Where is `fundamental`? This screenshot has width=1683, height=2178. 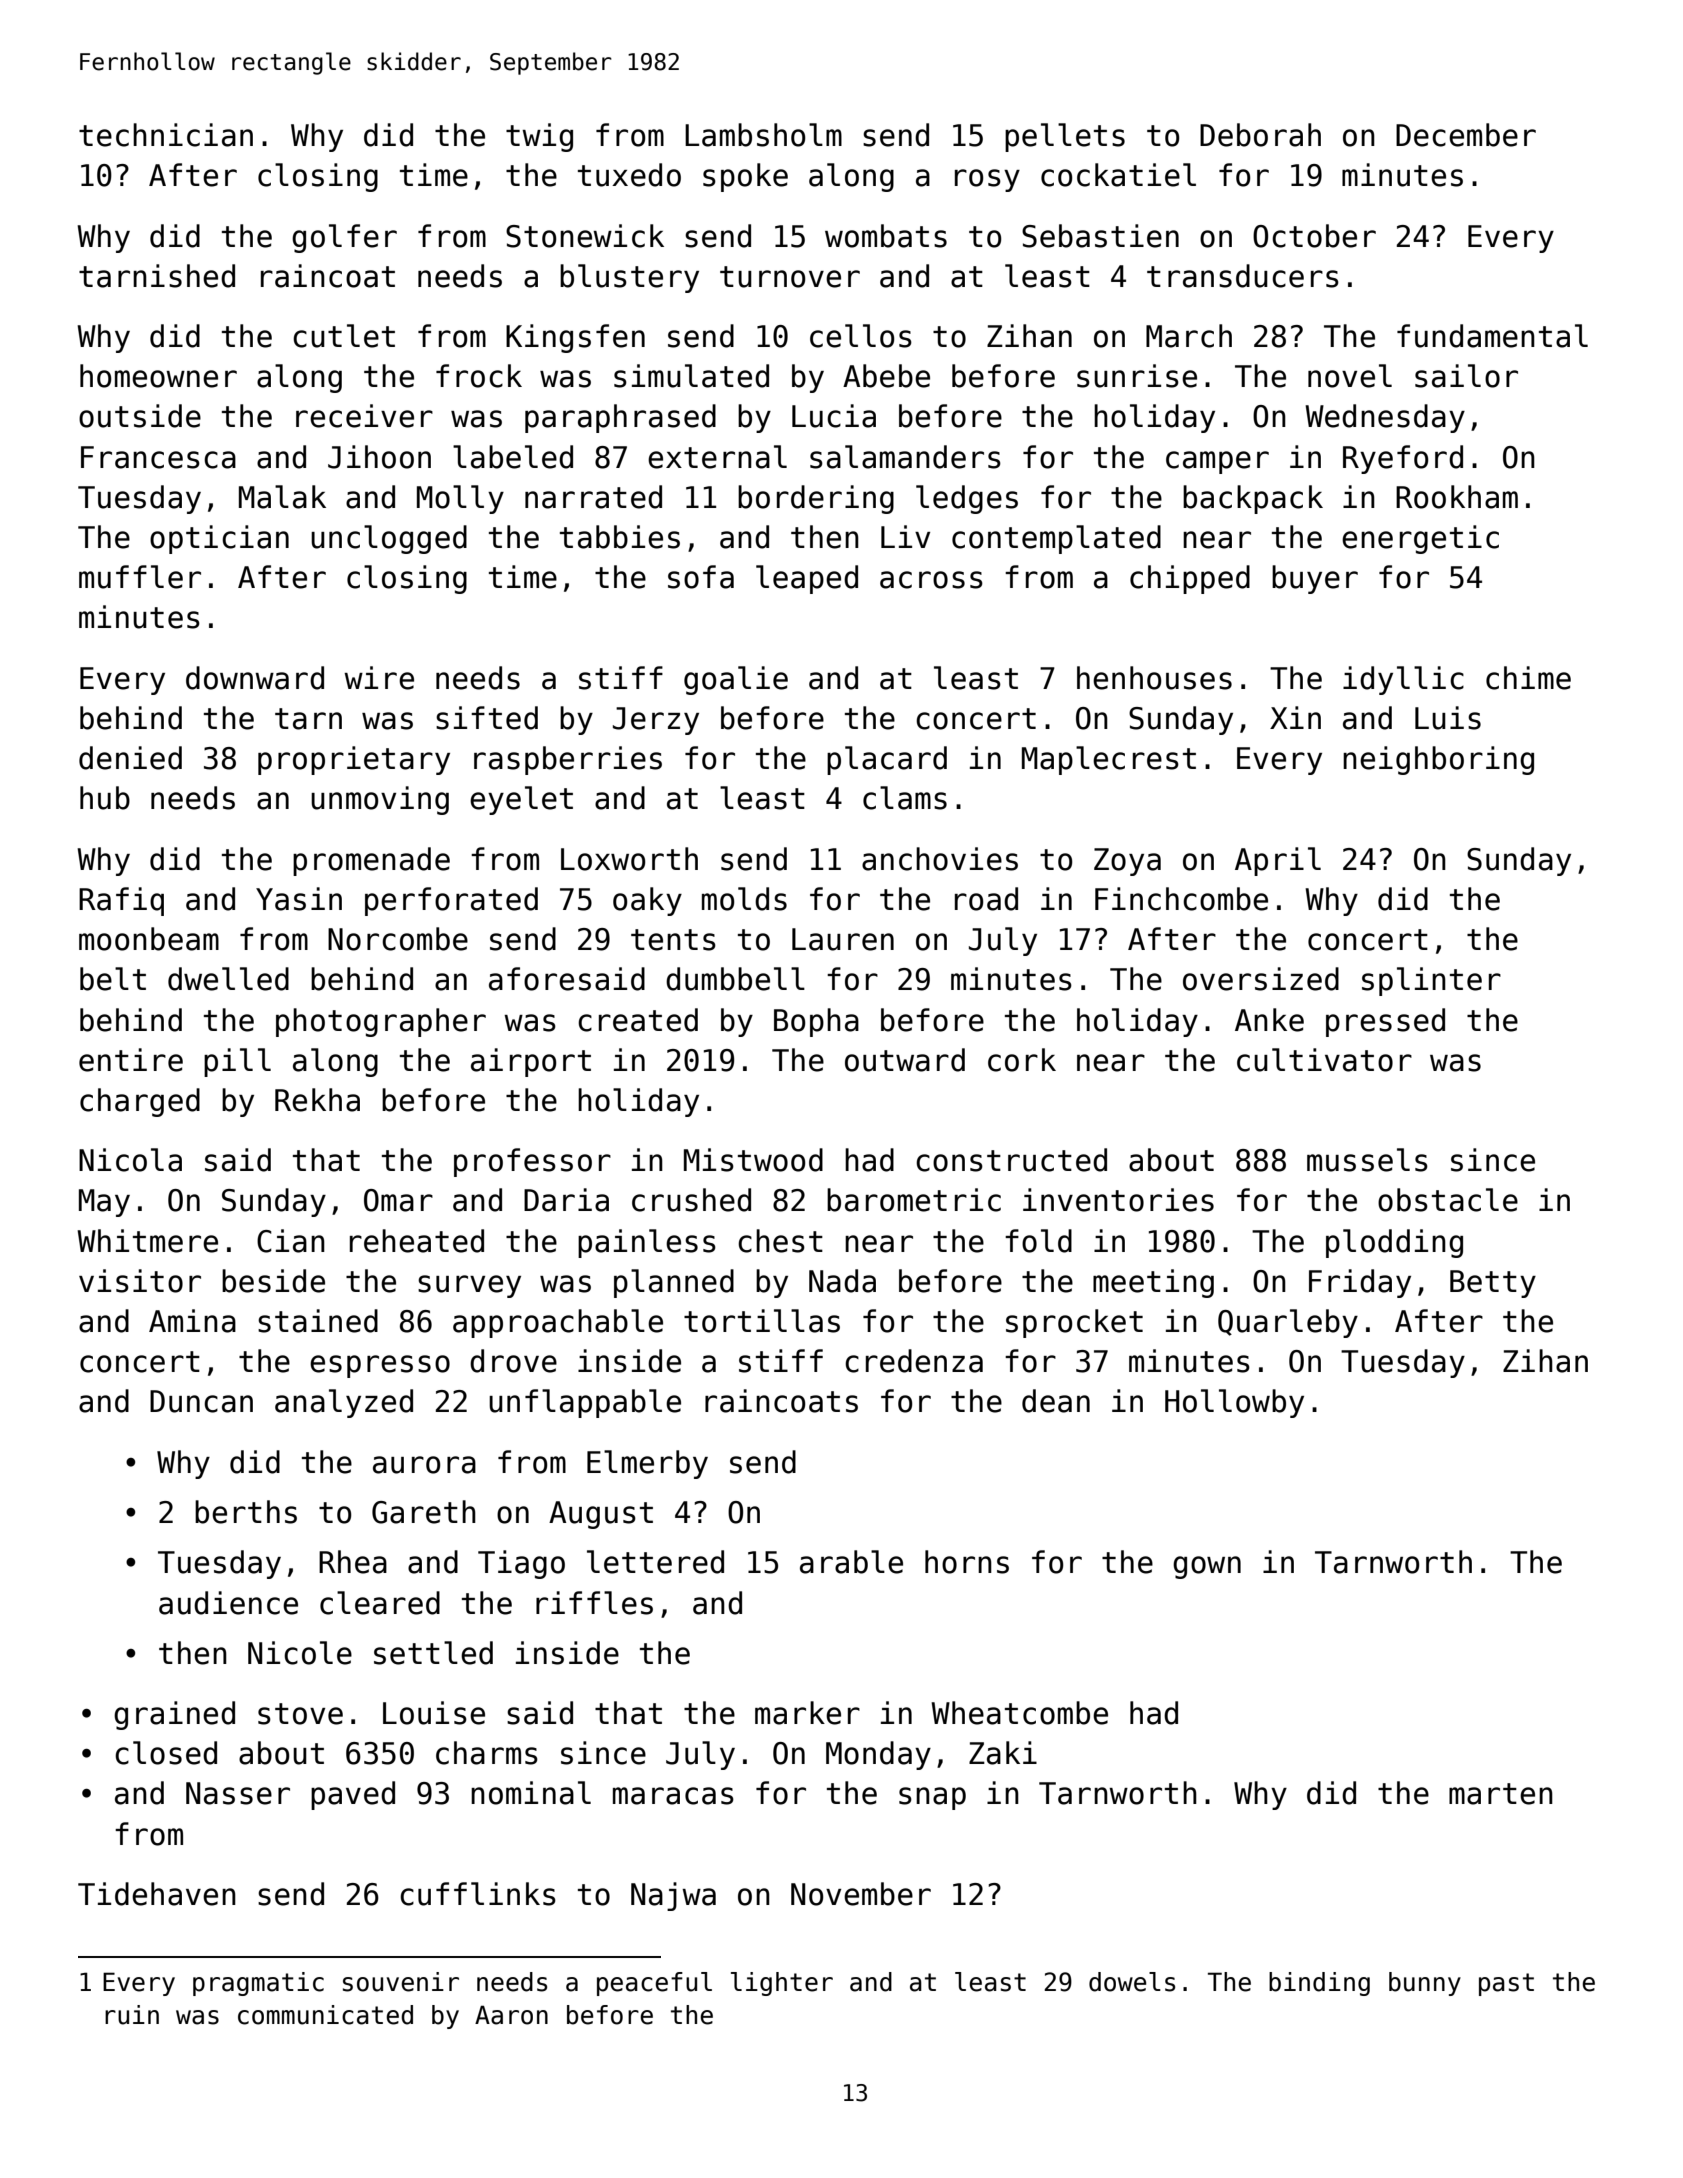
fundamental is located at coordinates (1492, 336).
